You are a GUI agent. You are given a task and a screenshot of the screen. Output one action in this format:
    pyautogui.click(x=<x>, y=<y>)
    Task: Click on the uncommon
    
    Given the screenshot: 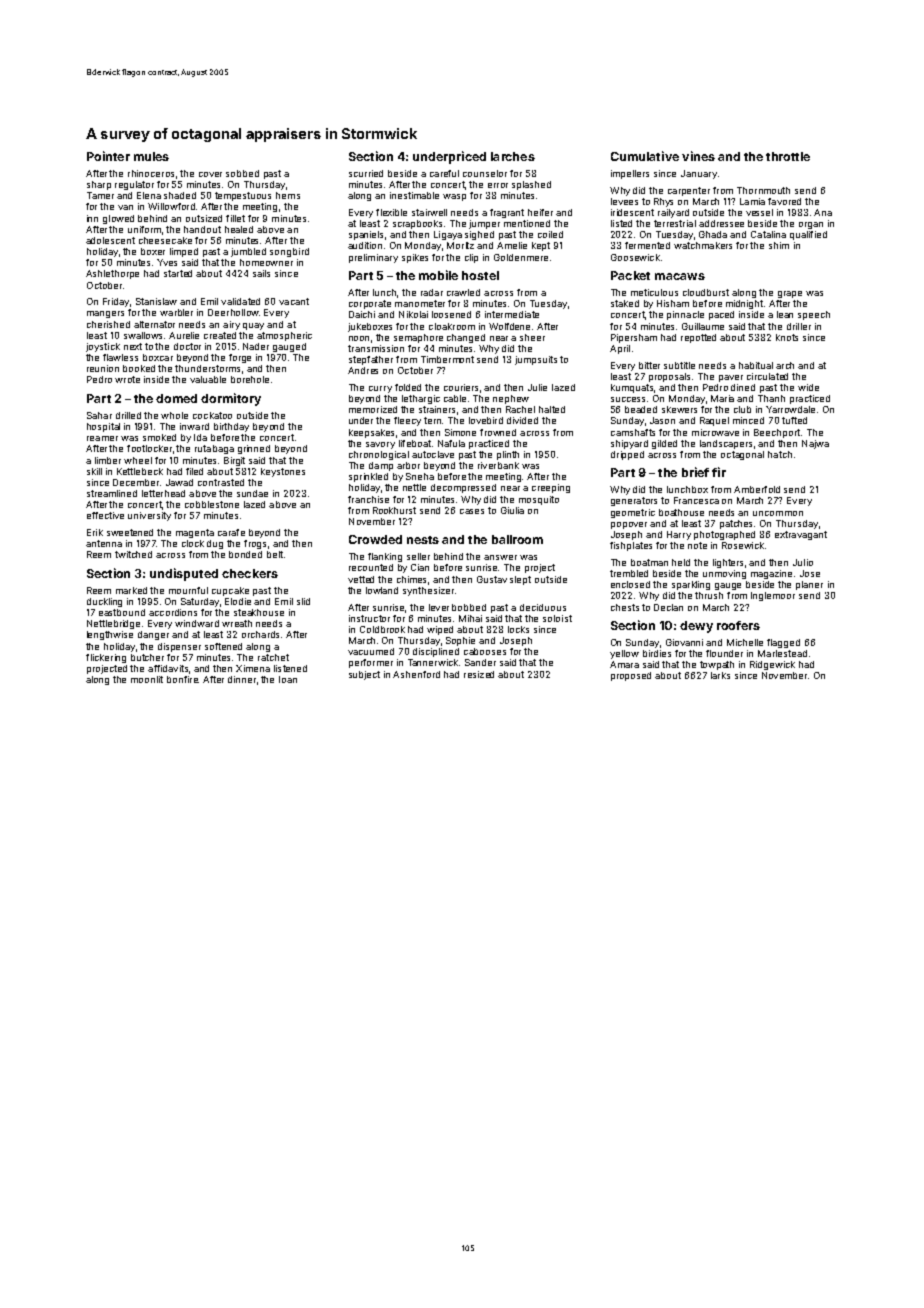 What is the action you would take?
    pyautogui.click(x=778, y=513)
